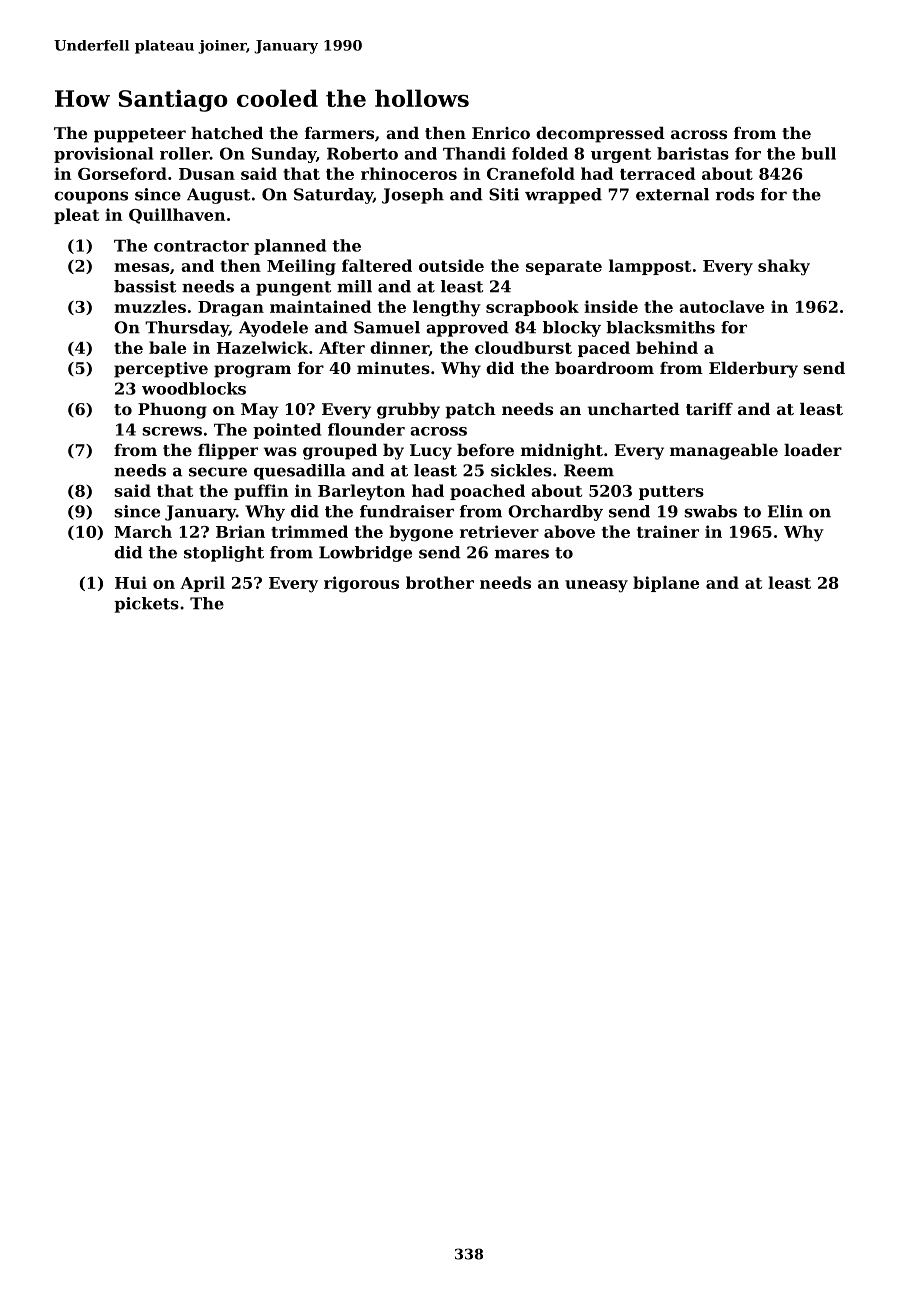 The height and width of the image is (1316, 908). I want to click on screws, so click(172, 431).
